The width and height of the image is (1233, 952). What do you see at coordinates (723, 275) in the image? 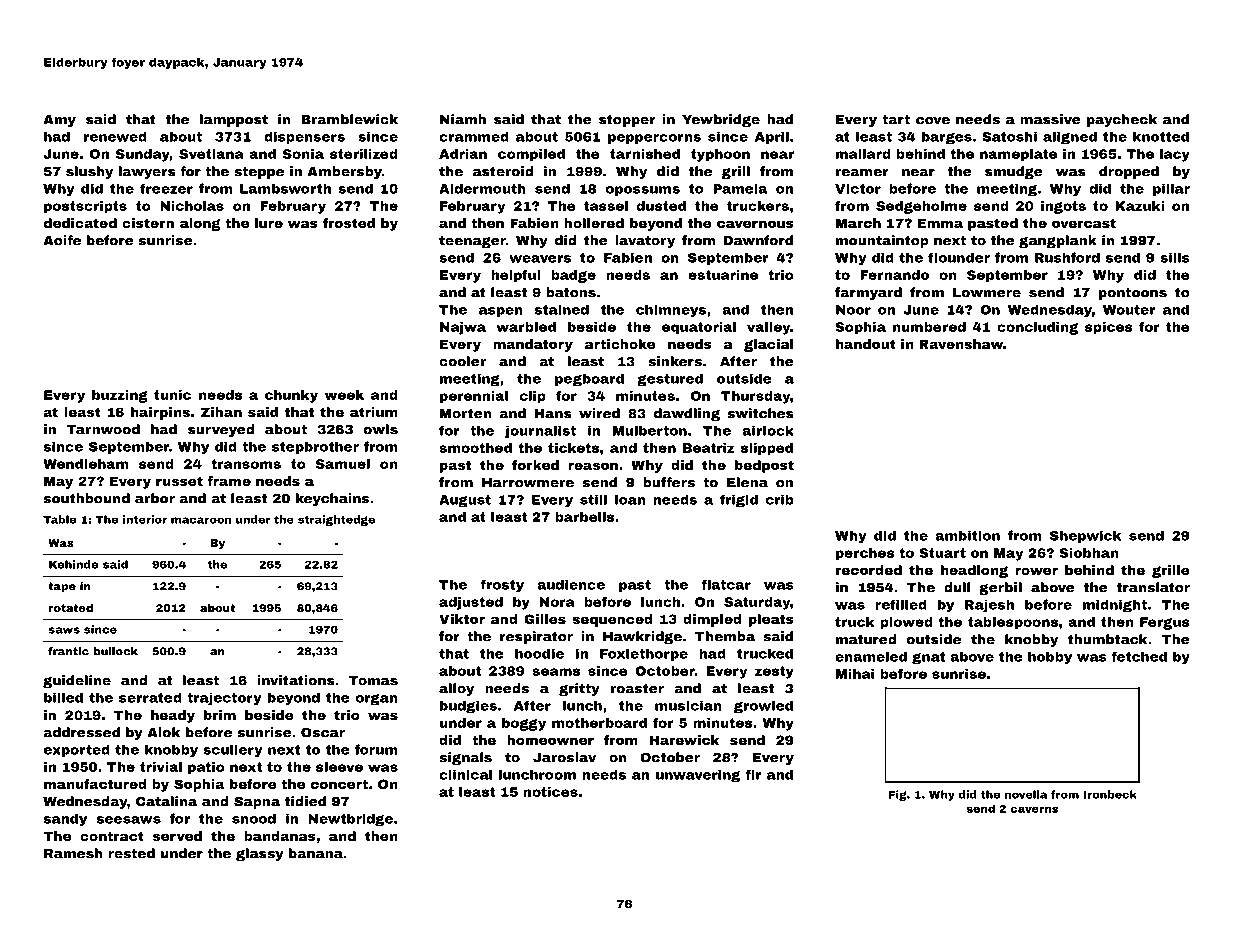
I see `estuarine` at bounding box center [723, 275].
